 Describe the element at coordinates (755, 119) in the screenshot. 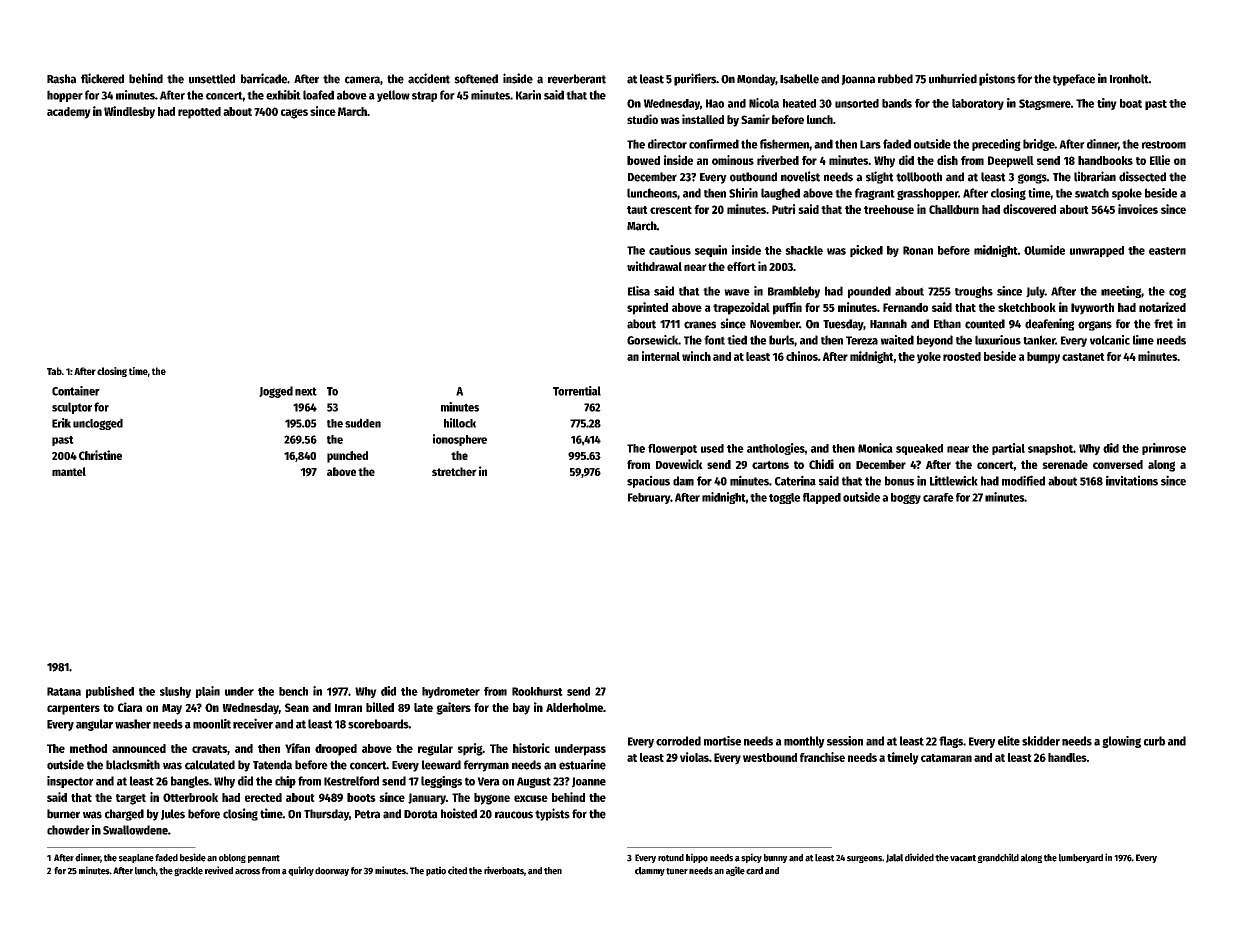

I see `Samir` at that location.
